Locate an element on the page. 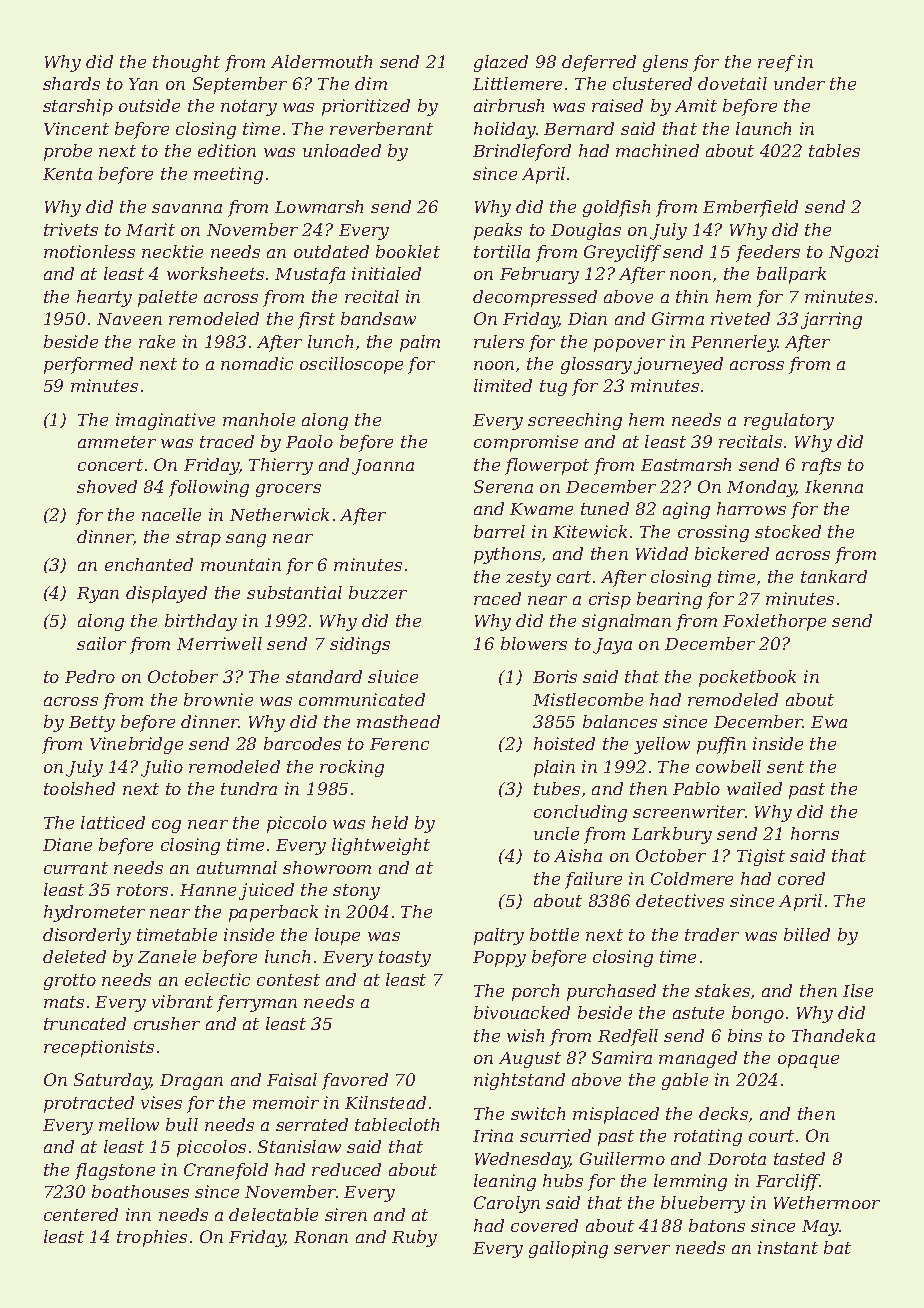 The image size is (924, 1308). thought is located at coordinates (186, 63).
